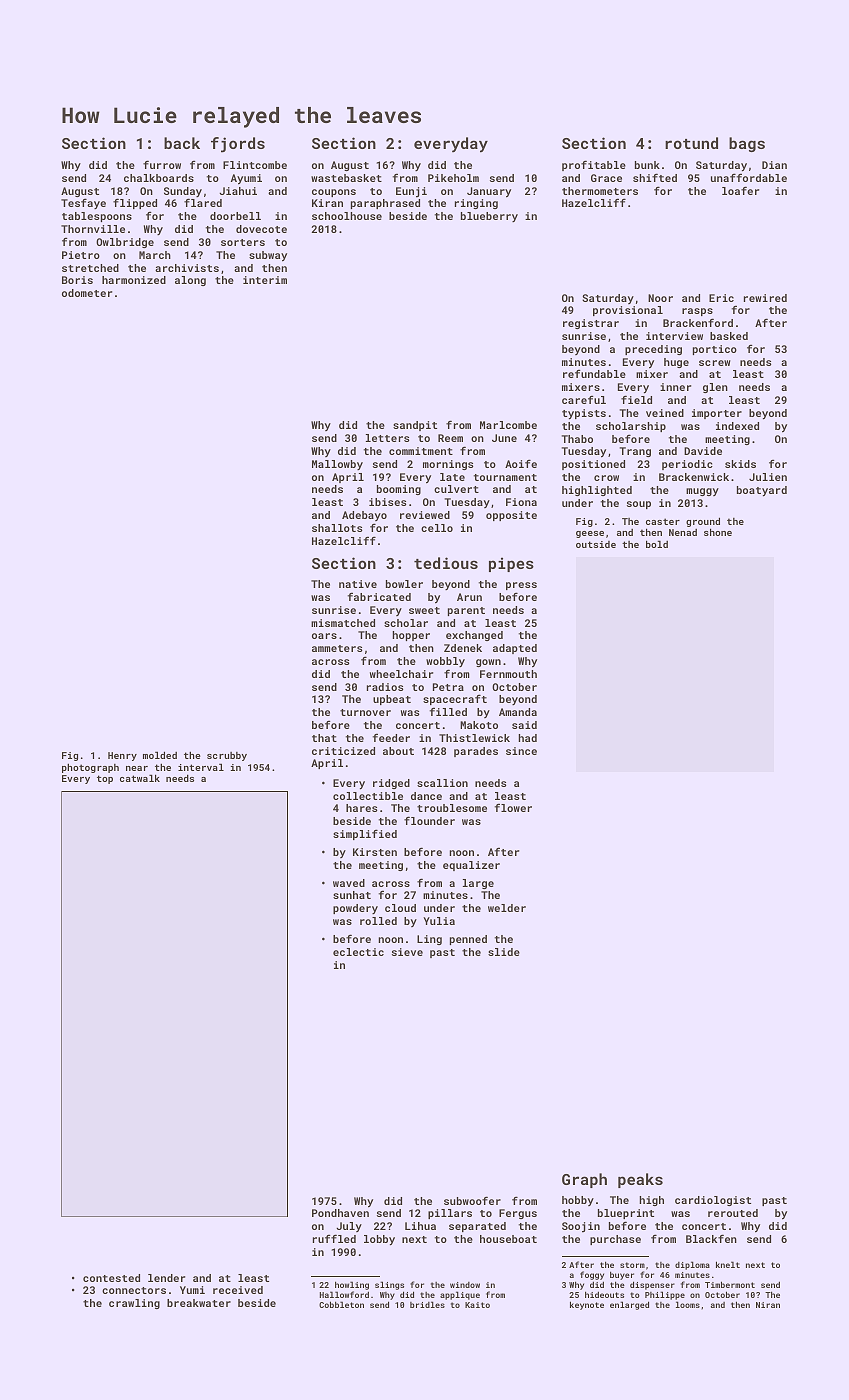 This screenshot has width=849, height=1400. Describe the element at coordinates (111, 1278) in the screenshot. I see `contested` at that location.
